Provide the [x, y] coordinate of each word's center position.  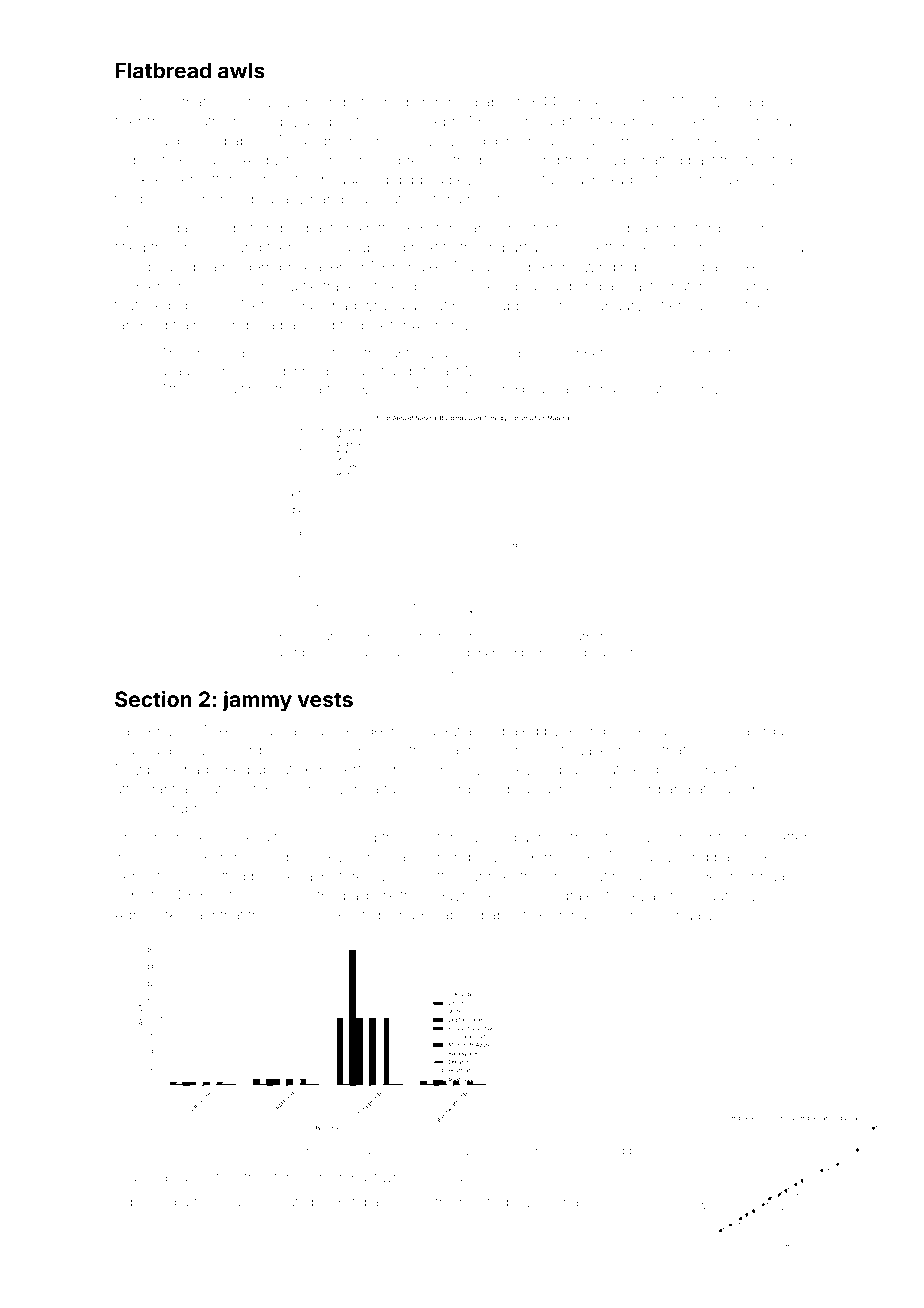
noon [644, 354]
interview [267, 102]
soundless [476, 286]
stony [447, 230]
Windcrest [531, 750]
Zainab [755, 286]
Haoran [173, 1177]
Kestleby [366, 916]
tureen [295, 916]
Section [153, 699]
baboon [194, 305]
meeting [484, 1203]
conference [730, 837]
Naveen [599, 750]
